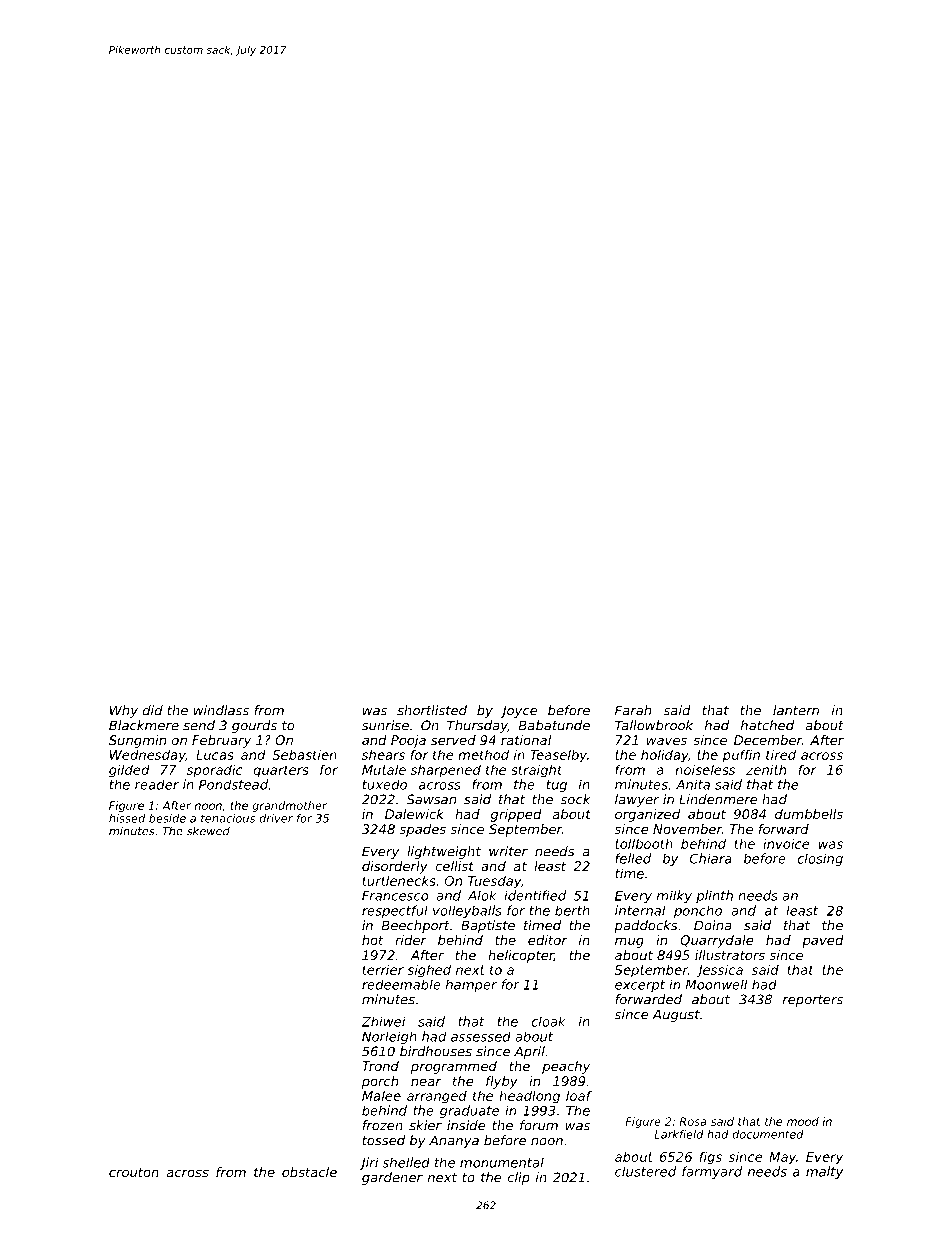  What do you see at coordinates (215, 755) in the screenshot?
I see `Lucas` at bounding box center [215, 755].
